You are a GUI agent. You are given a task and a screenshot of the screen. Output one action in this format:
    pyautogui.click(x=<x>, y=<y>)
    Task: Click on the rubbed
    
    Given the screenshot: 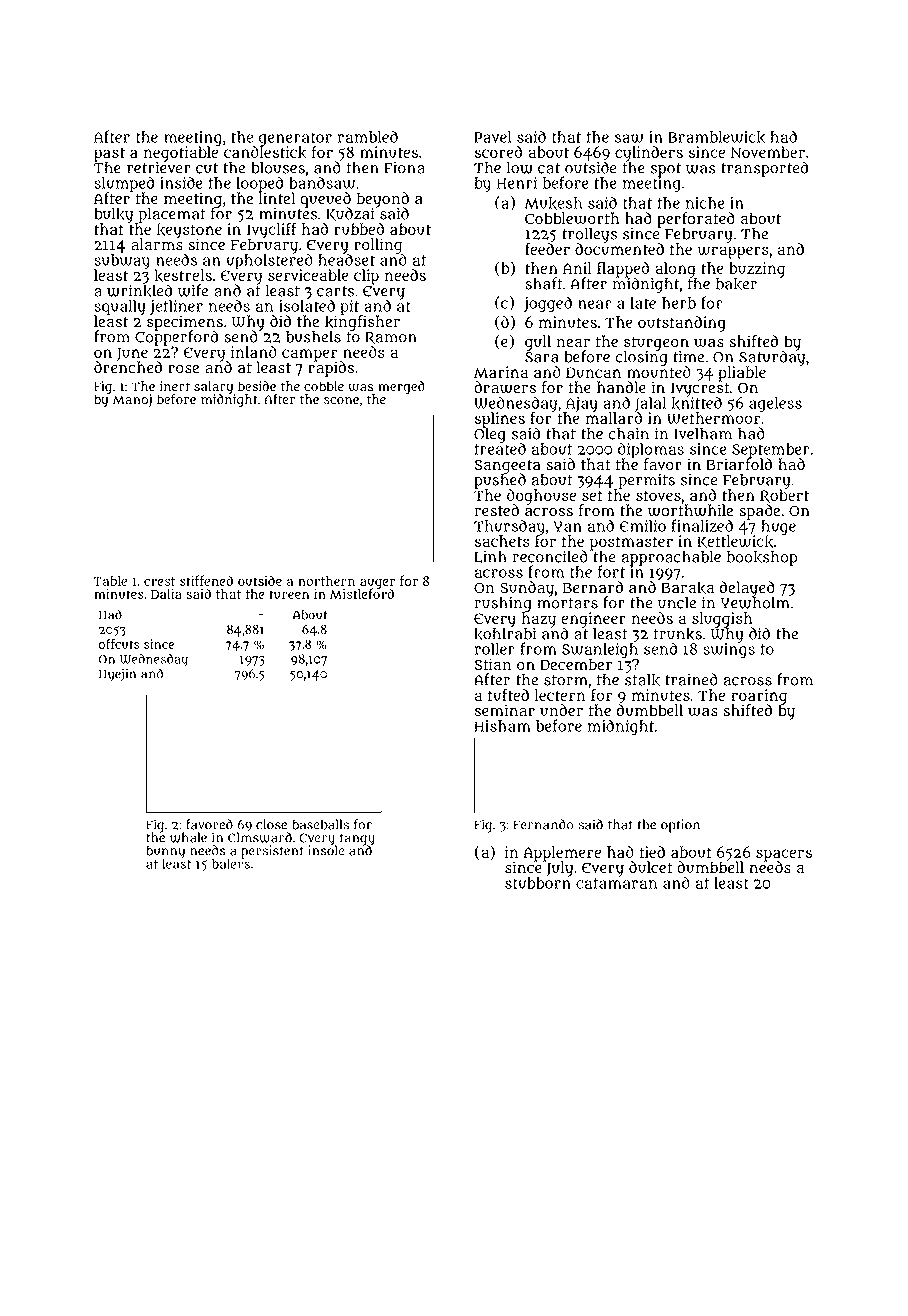 What is the action you would take?
    pyautogui.click(x=359, y=229)
